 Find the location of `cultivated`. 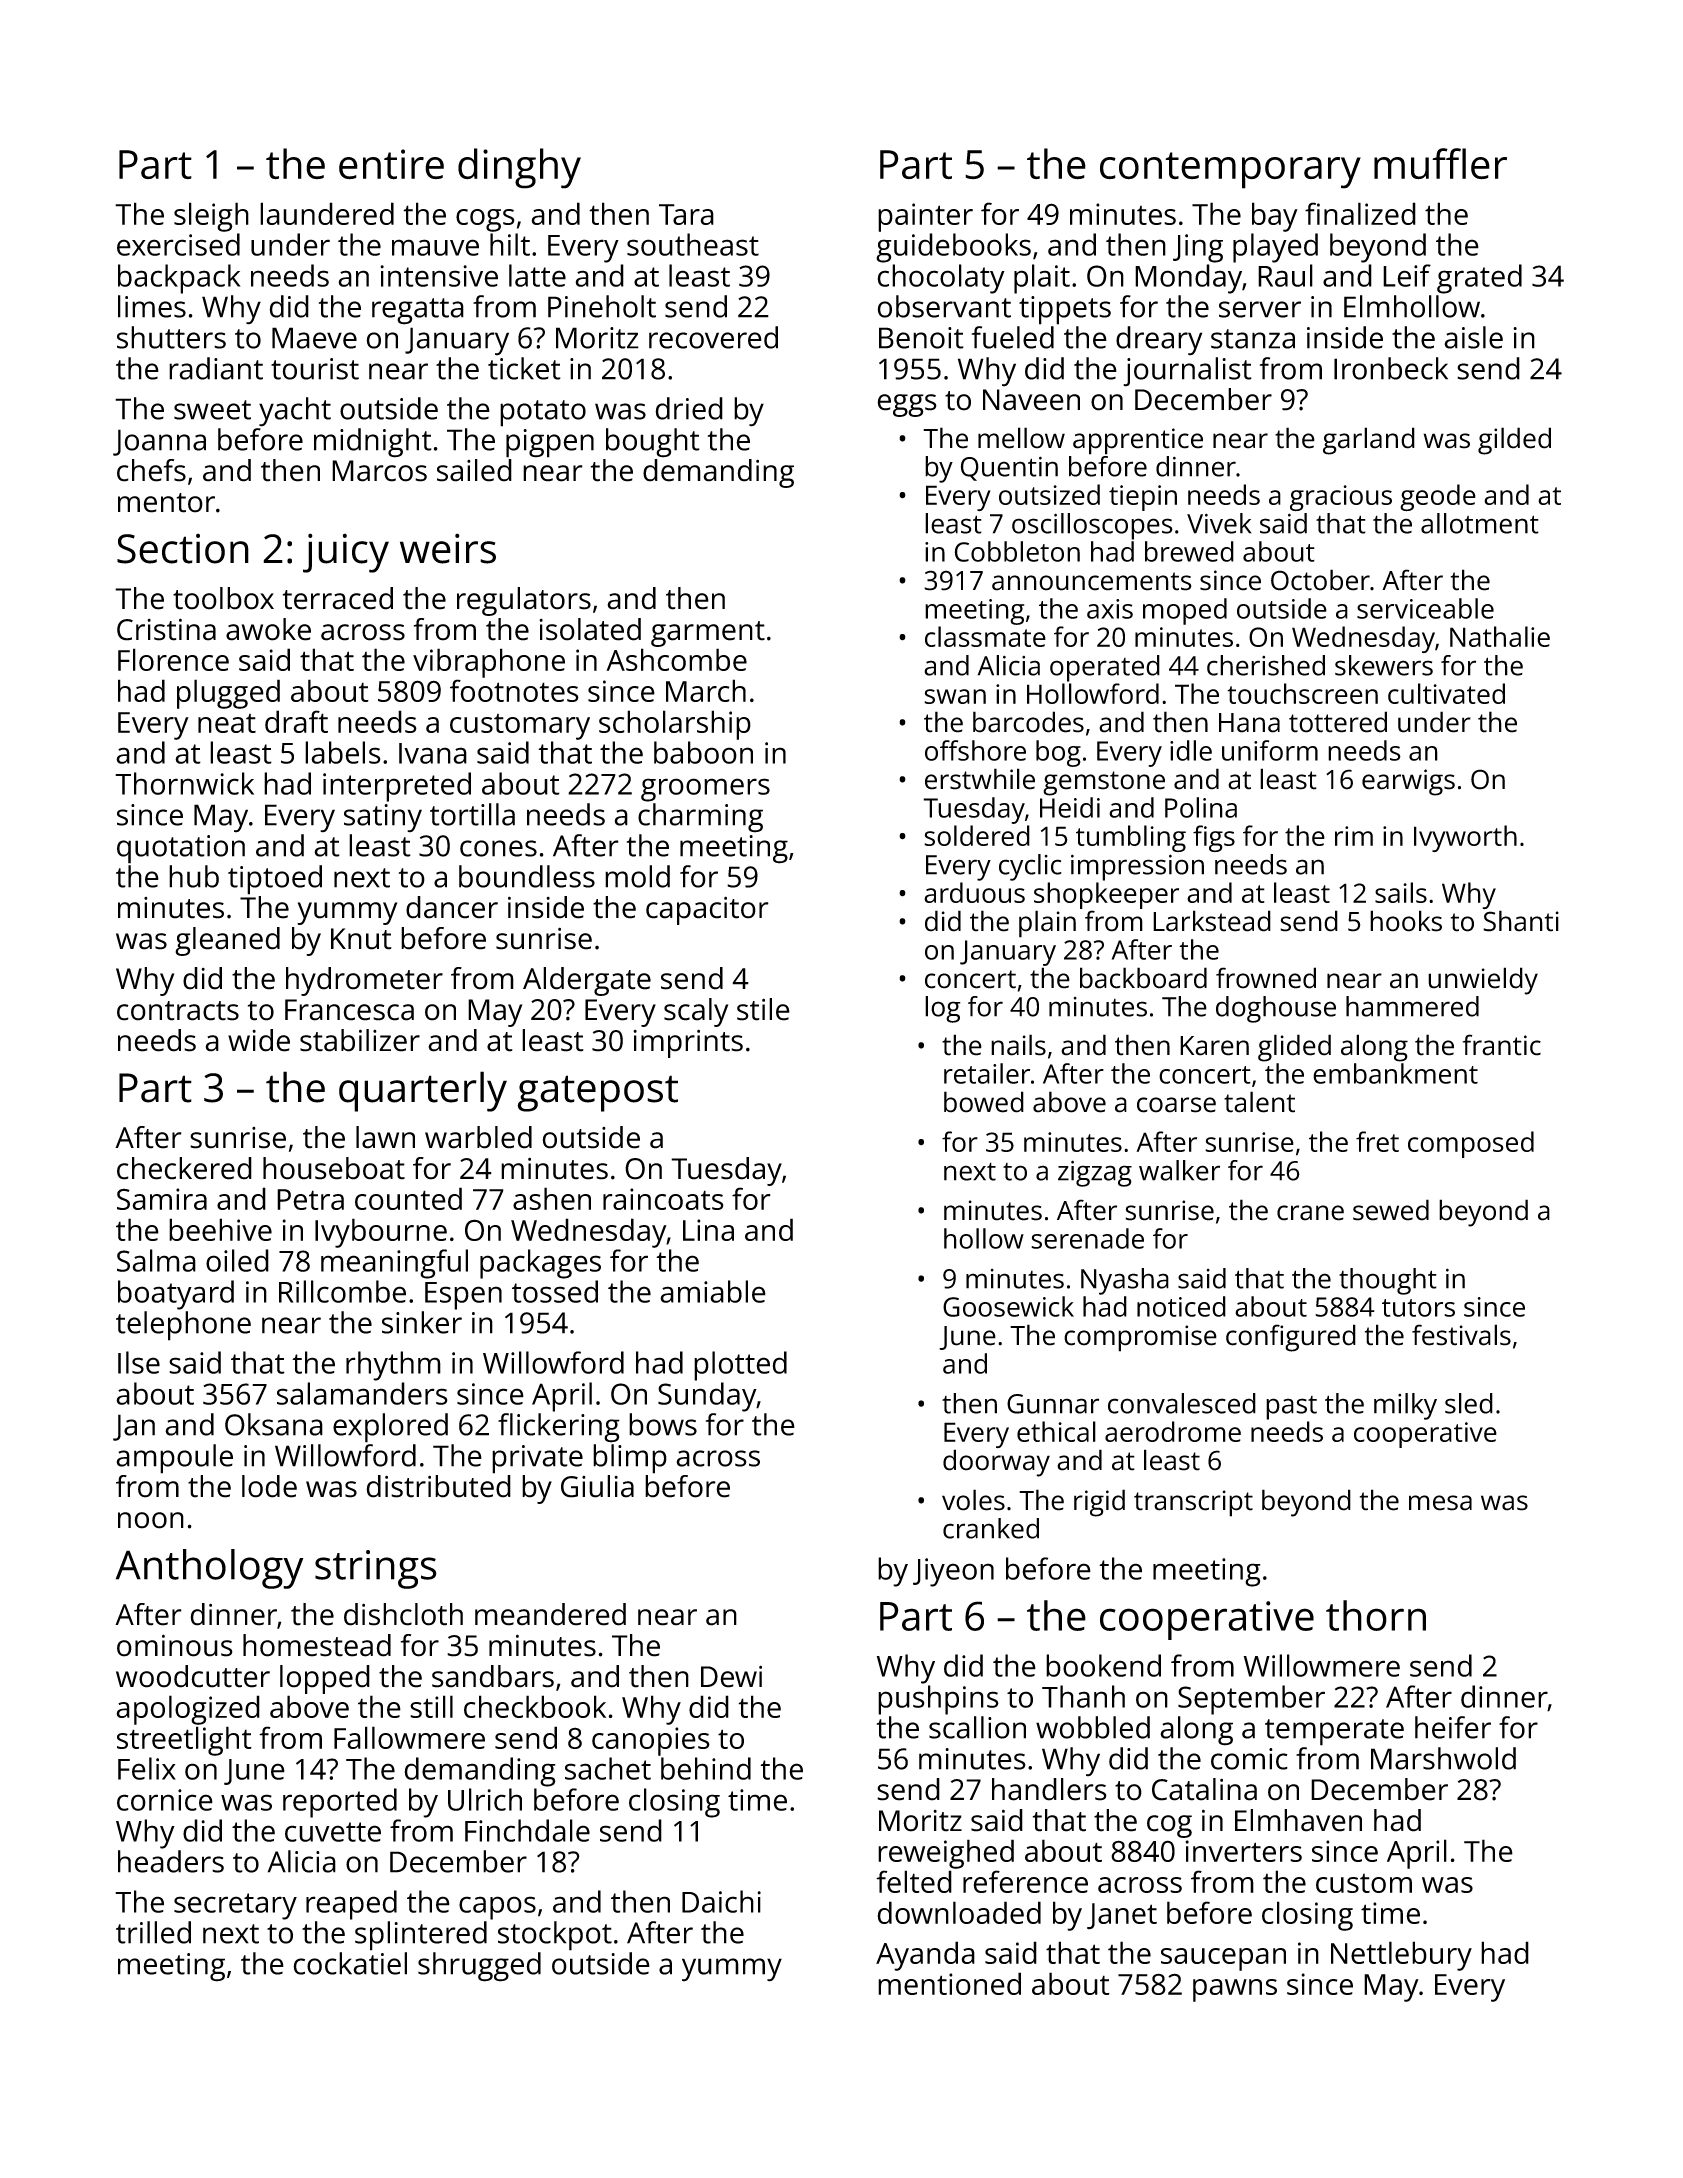

cultivated is located at coordinates (1446, 693).
